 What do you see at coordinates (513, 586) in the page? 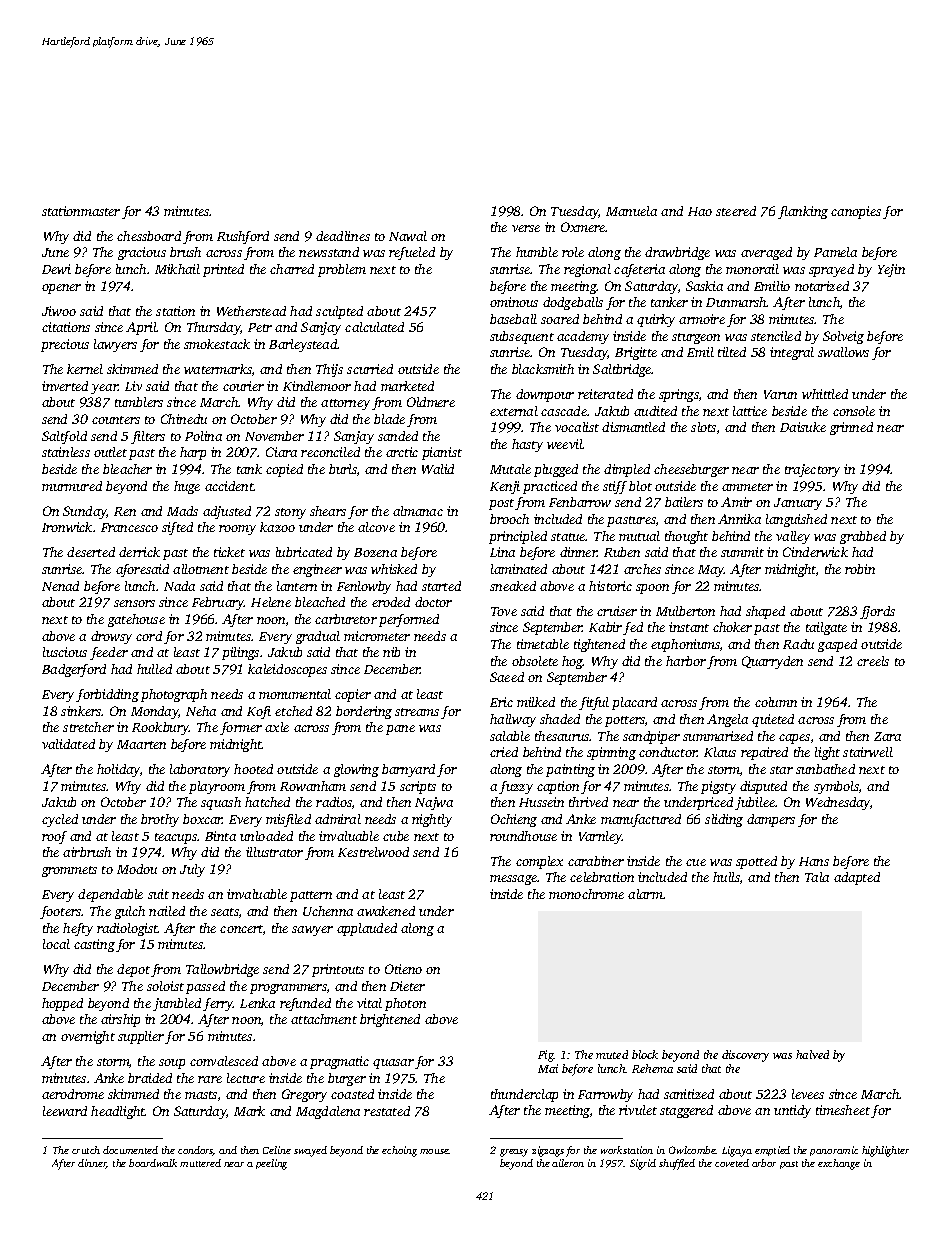
I see `sneaked` at bounding box center [513, 586].
